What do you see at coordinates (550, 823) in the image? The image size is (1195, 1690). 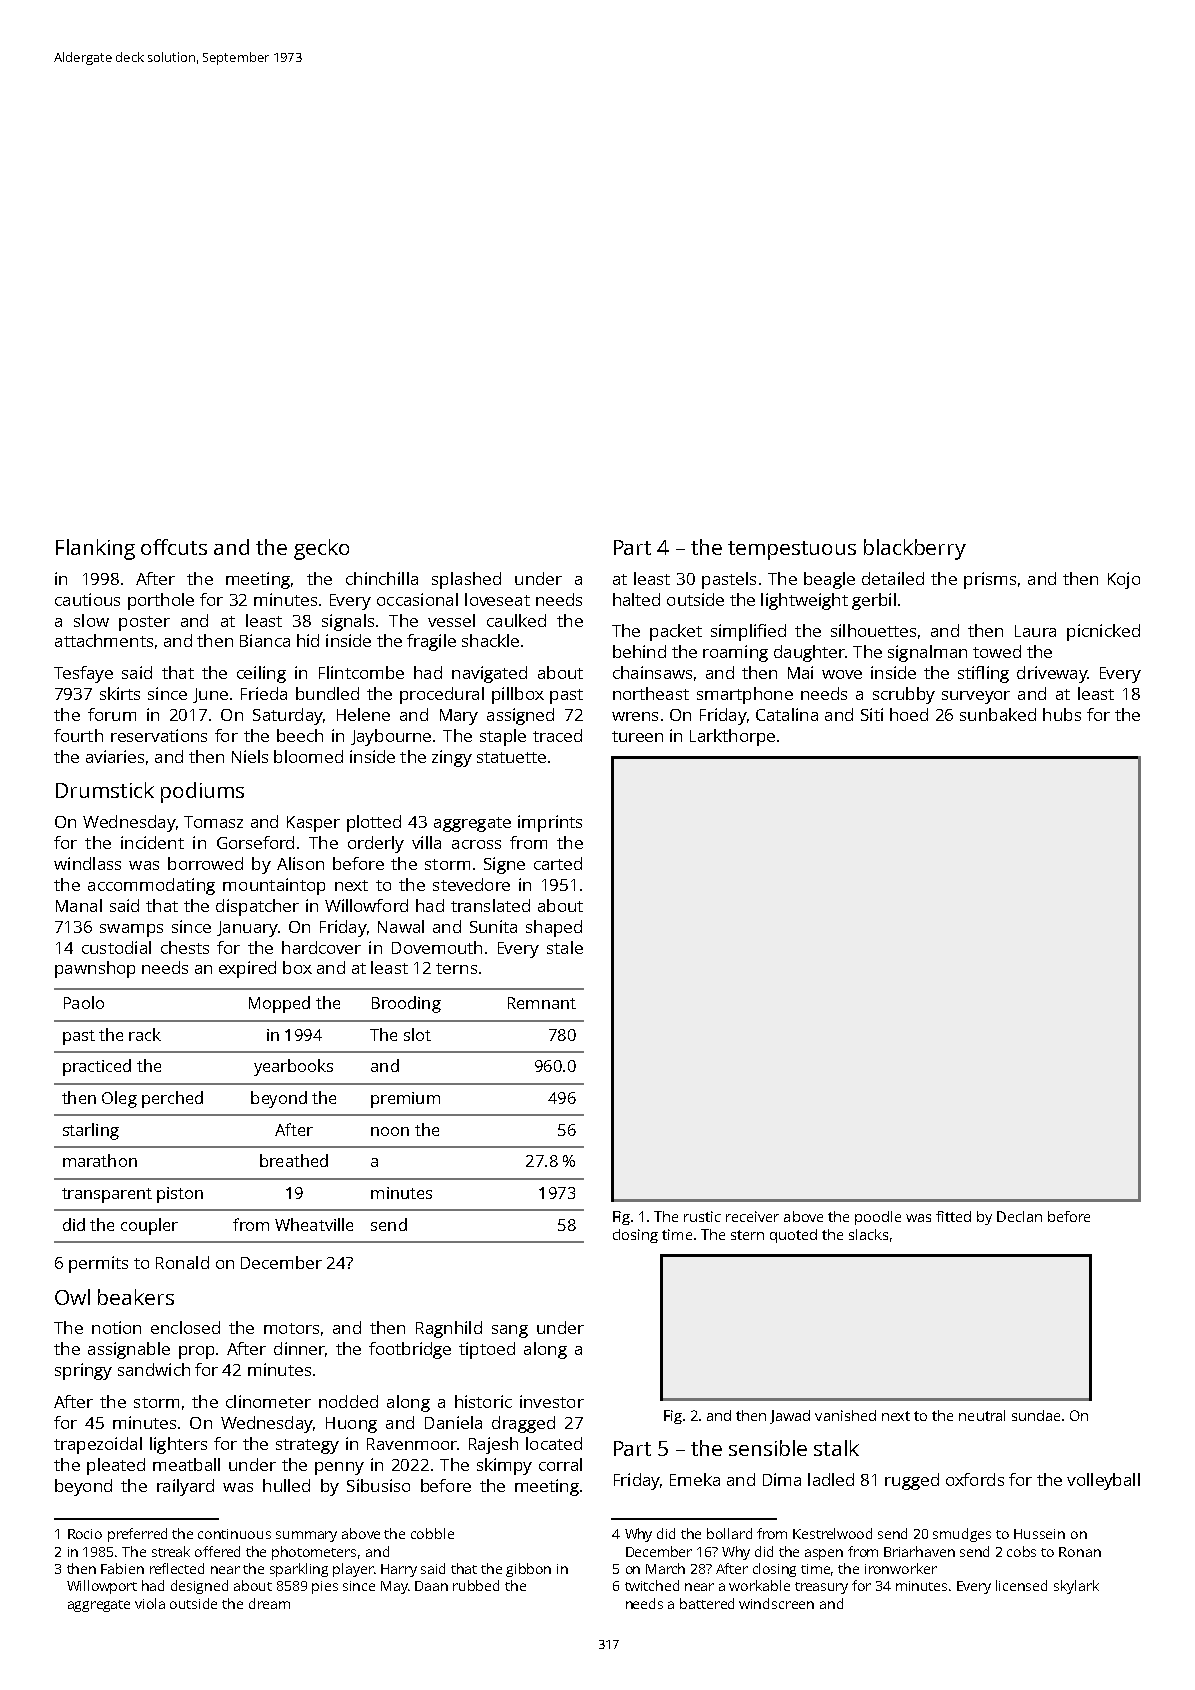 I see `imprints` at bounding box center [550, 823].
